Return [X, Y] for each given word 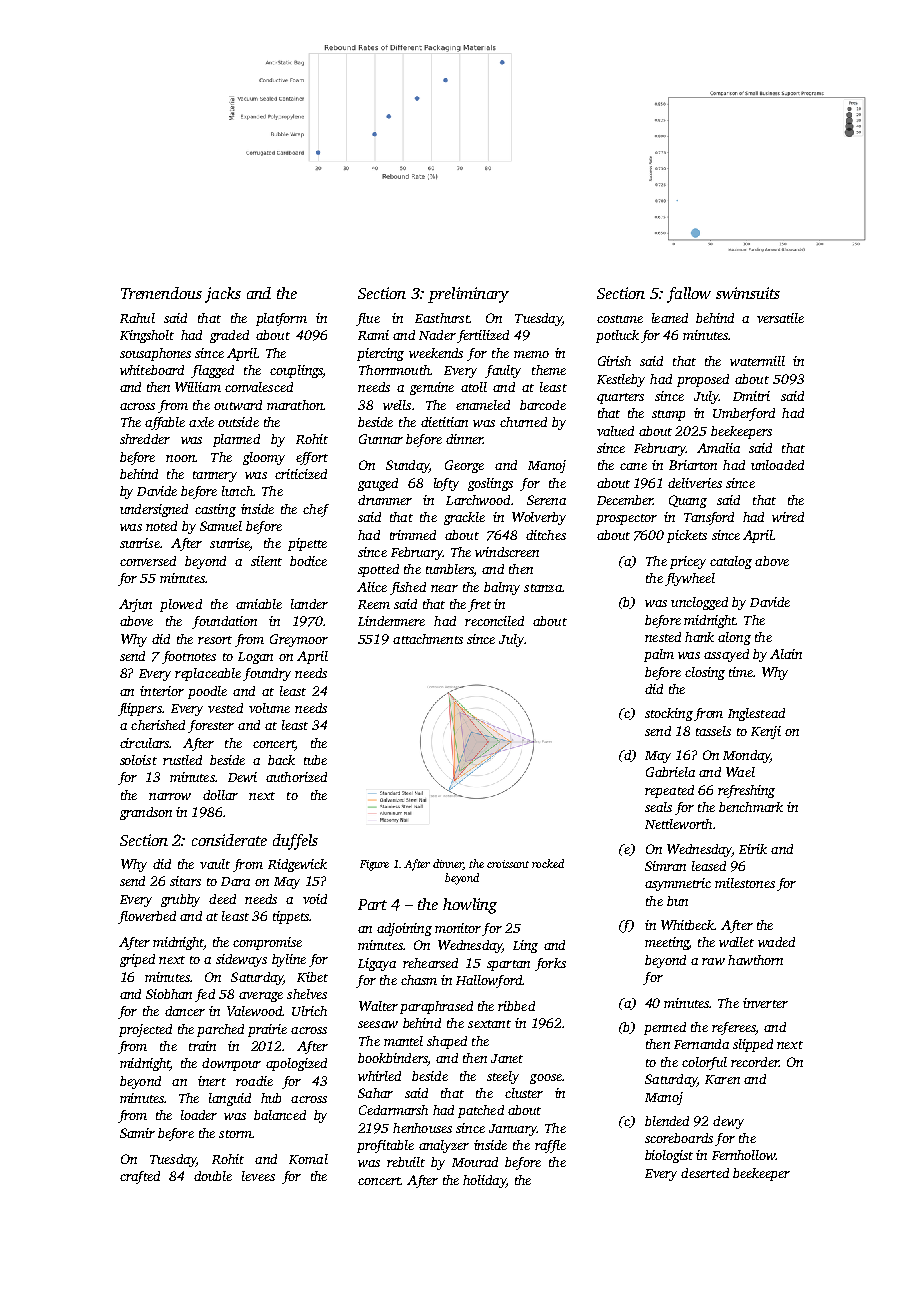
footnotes [189, 657]
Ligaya [377, 964]
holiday [484, 1181]
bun [677, 901]
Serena [546, 500]
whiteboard [152, 370]
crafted [140, 1177]
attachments [428, 639]
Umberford [744, 414]
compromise [267, 943]
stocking [669, 714]
